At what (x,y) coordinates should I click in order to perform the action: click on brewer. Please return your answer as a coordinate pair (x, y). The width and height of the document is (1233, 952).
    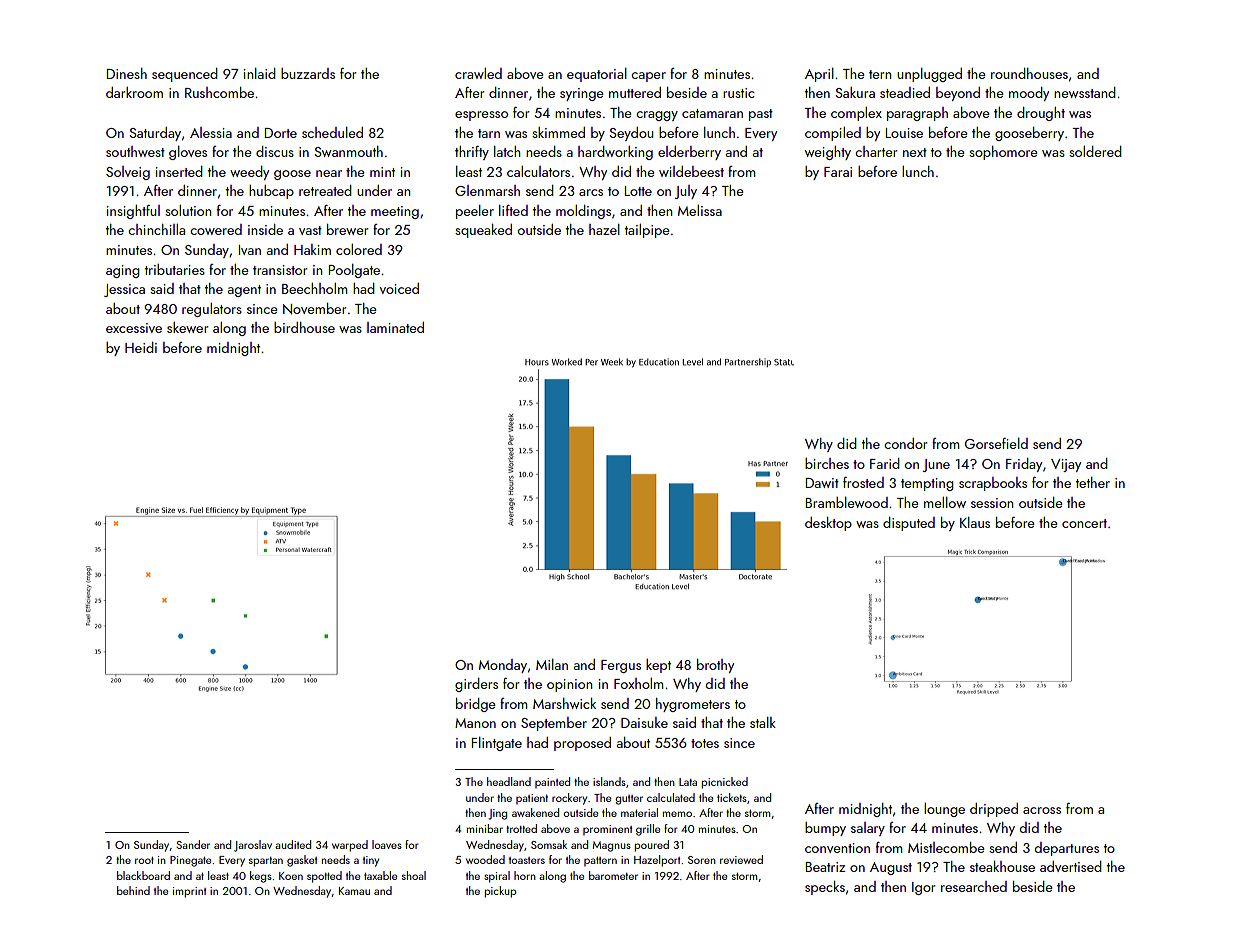
    Looking at the image, I should click on (348, 229).
